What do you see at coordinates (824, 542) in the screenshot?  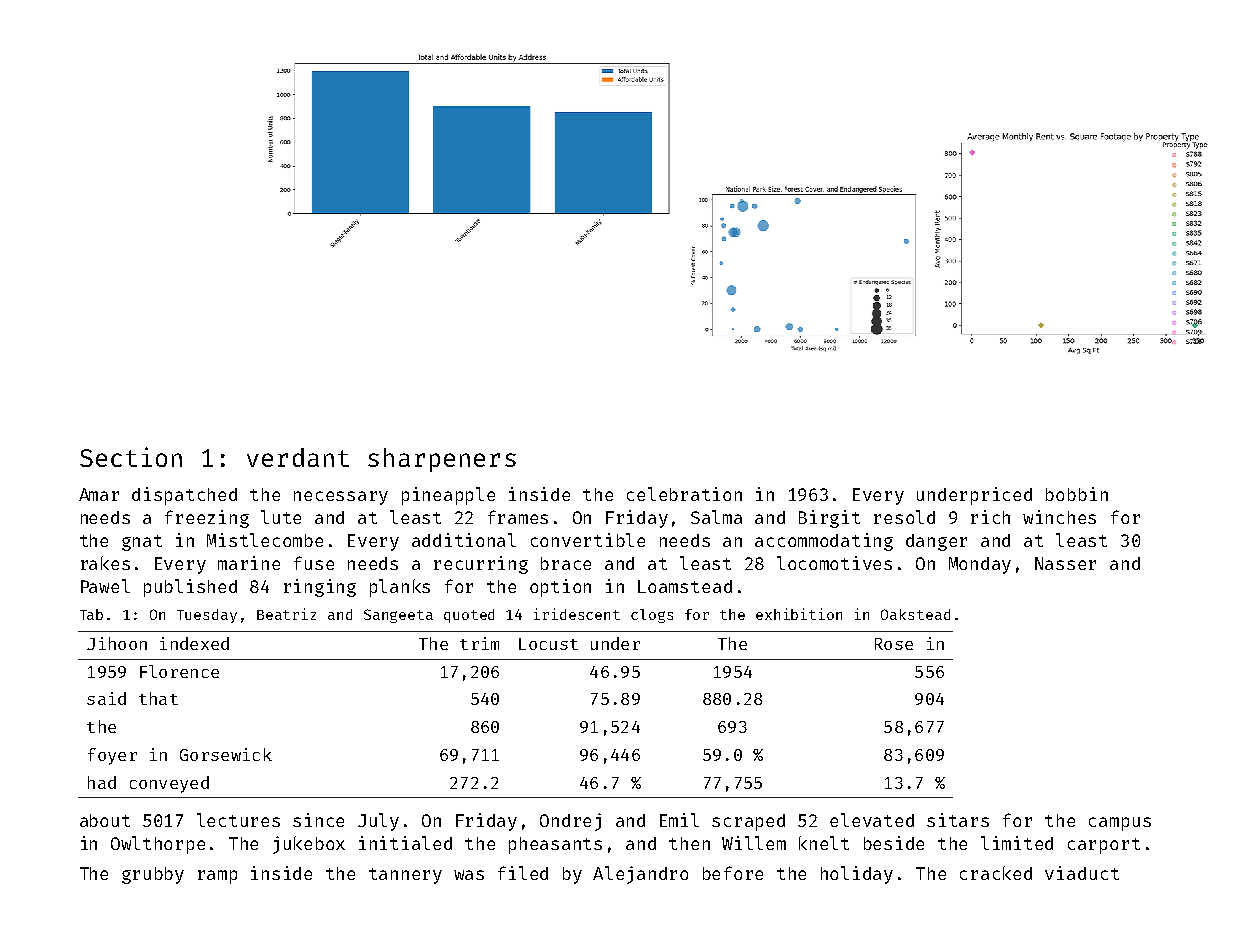 I see `accommodating` at bounding box center [824, 542].
